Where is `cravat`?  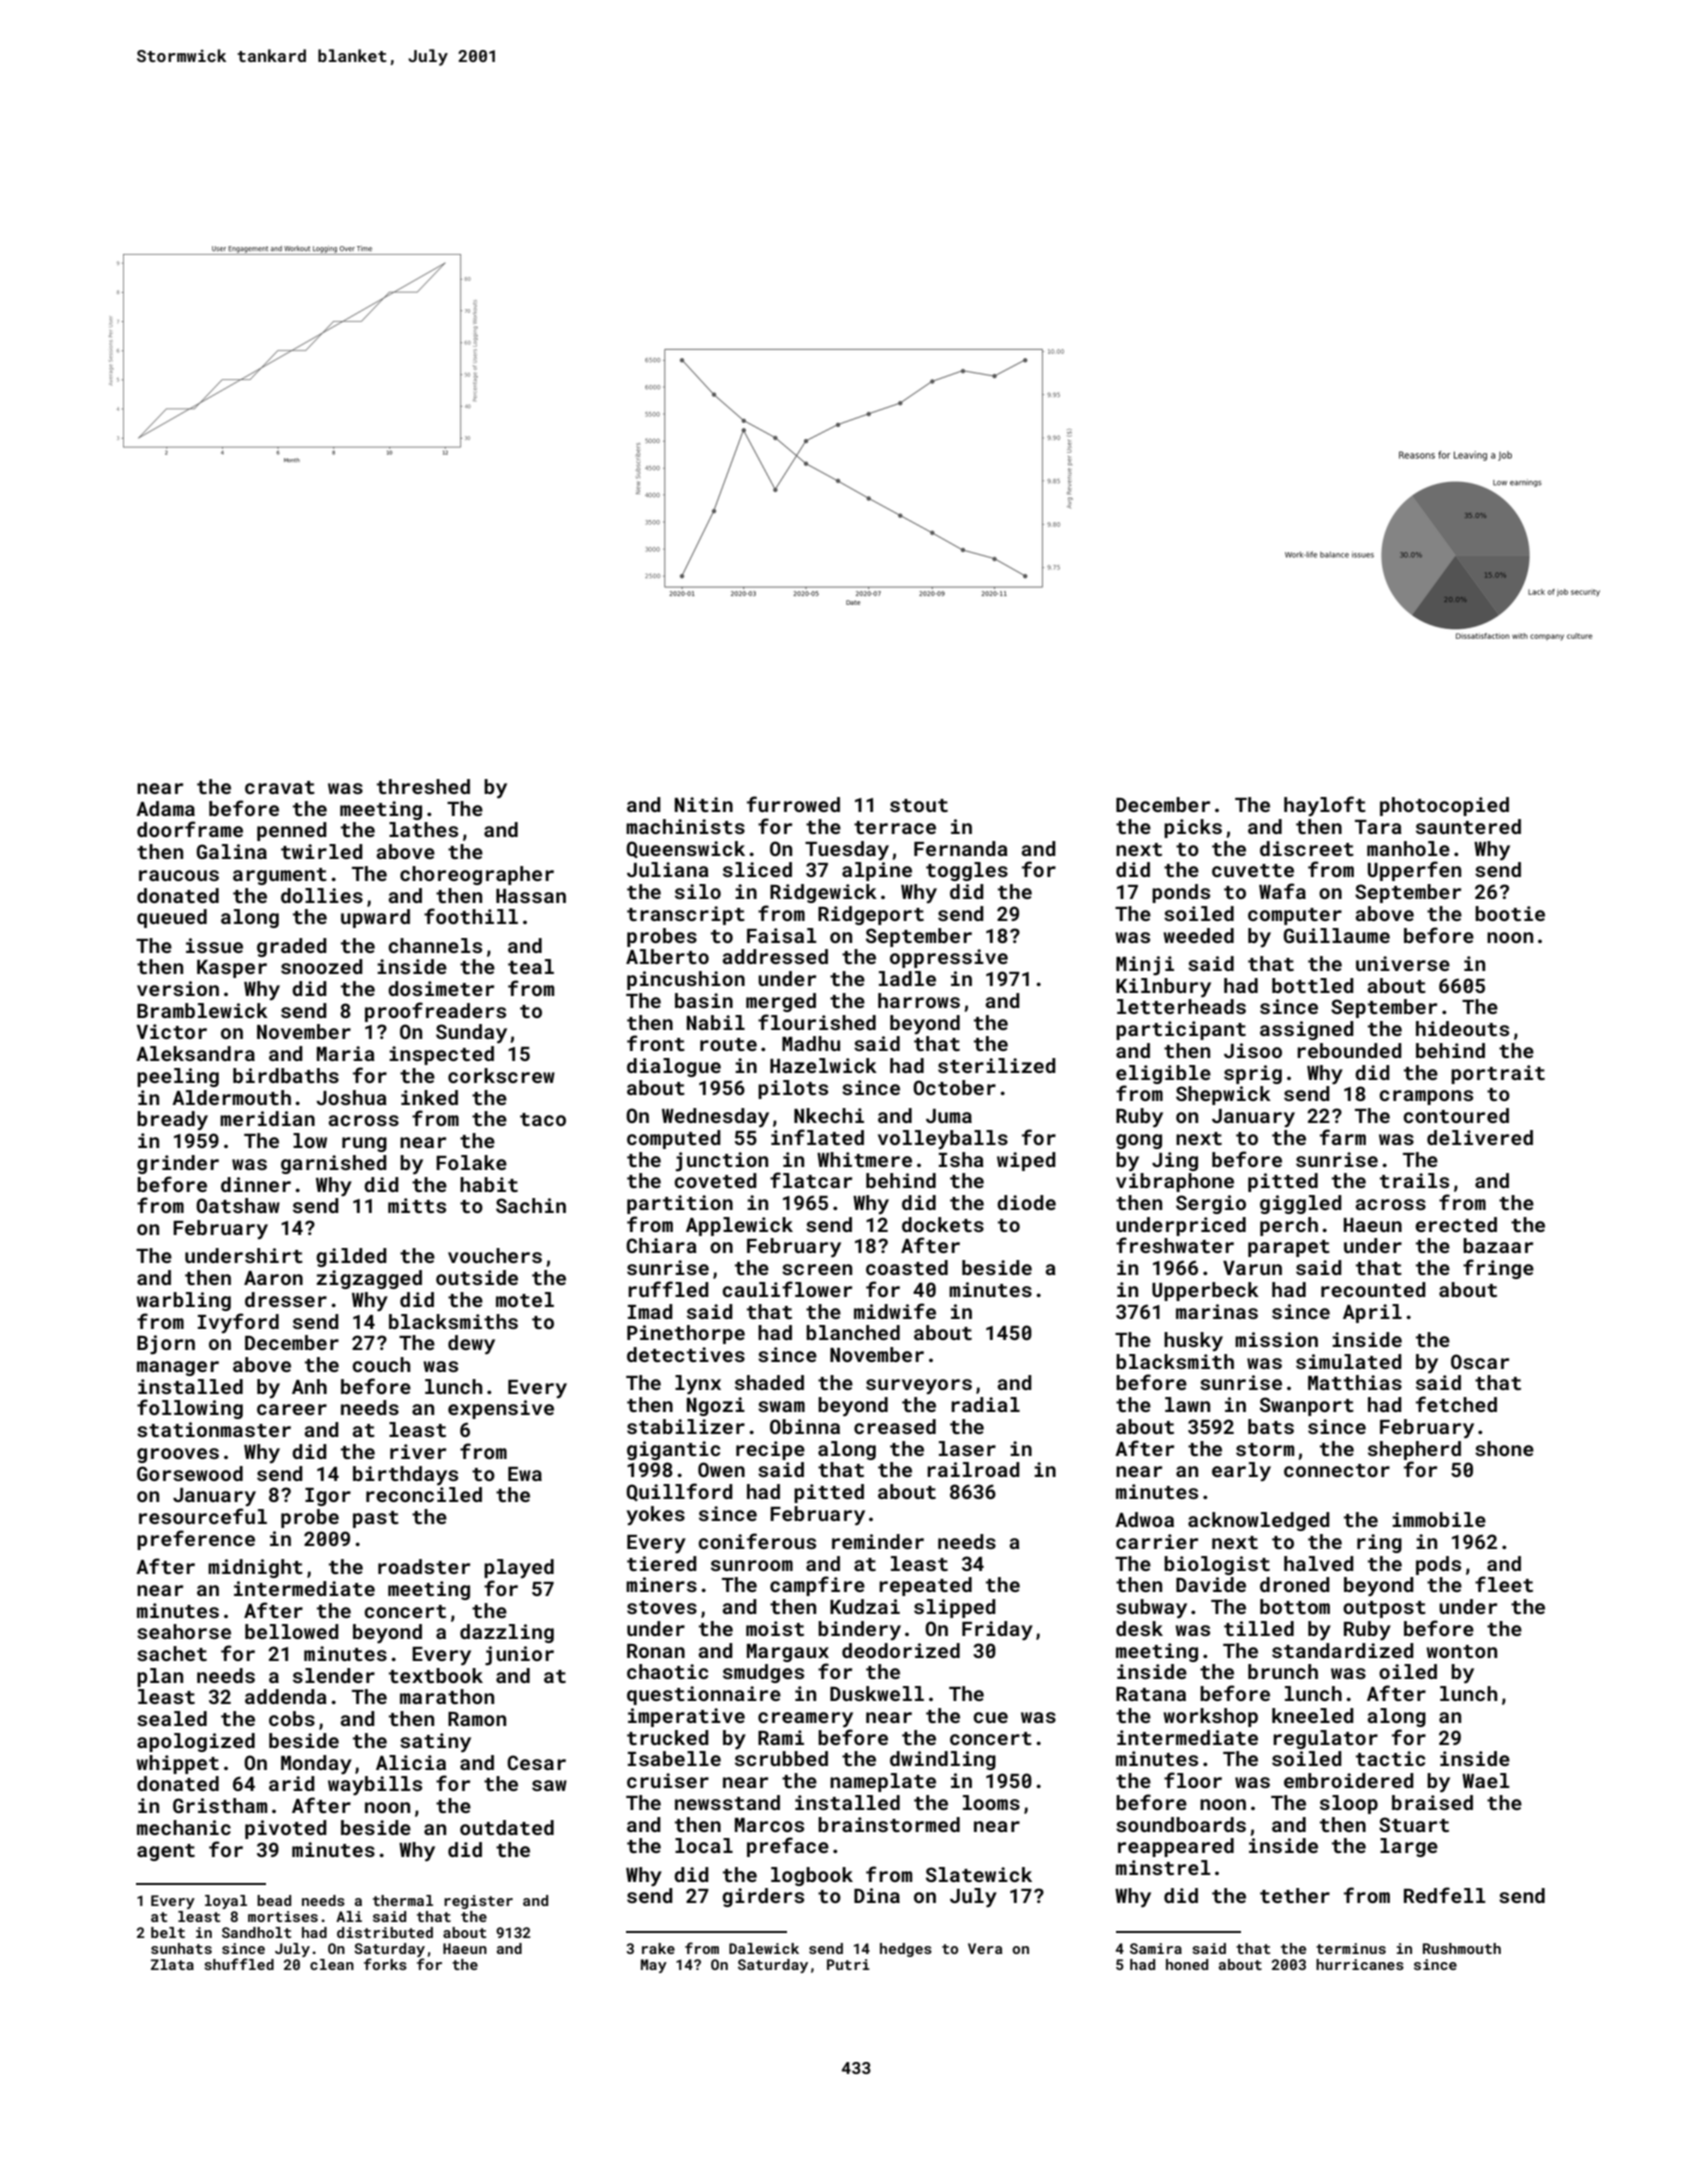 cravat is located at coordinates (280, 787).
